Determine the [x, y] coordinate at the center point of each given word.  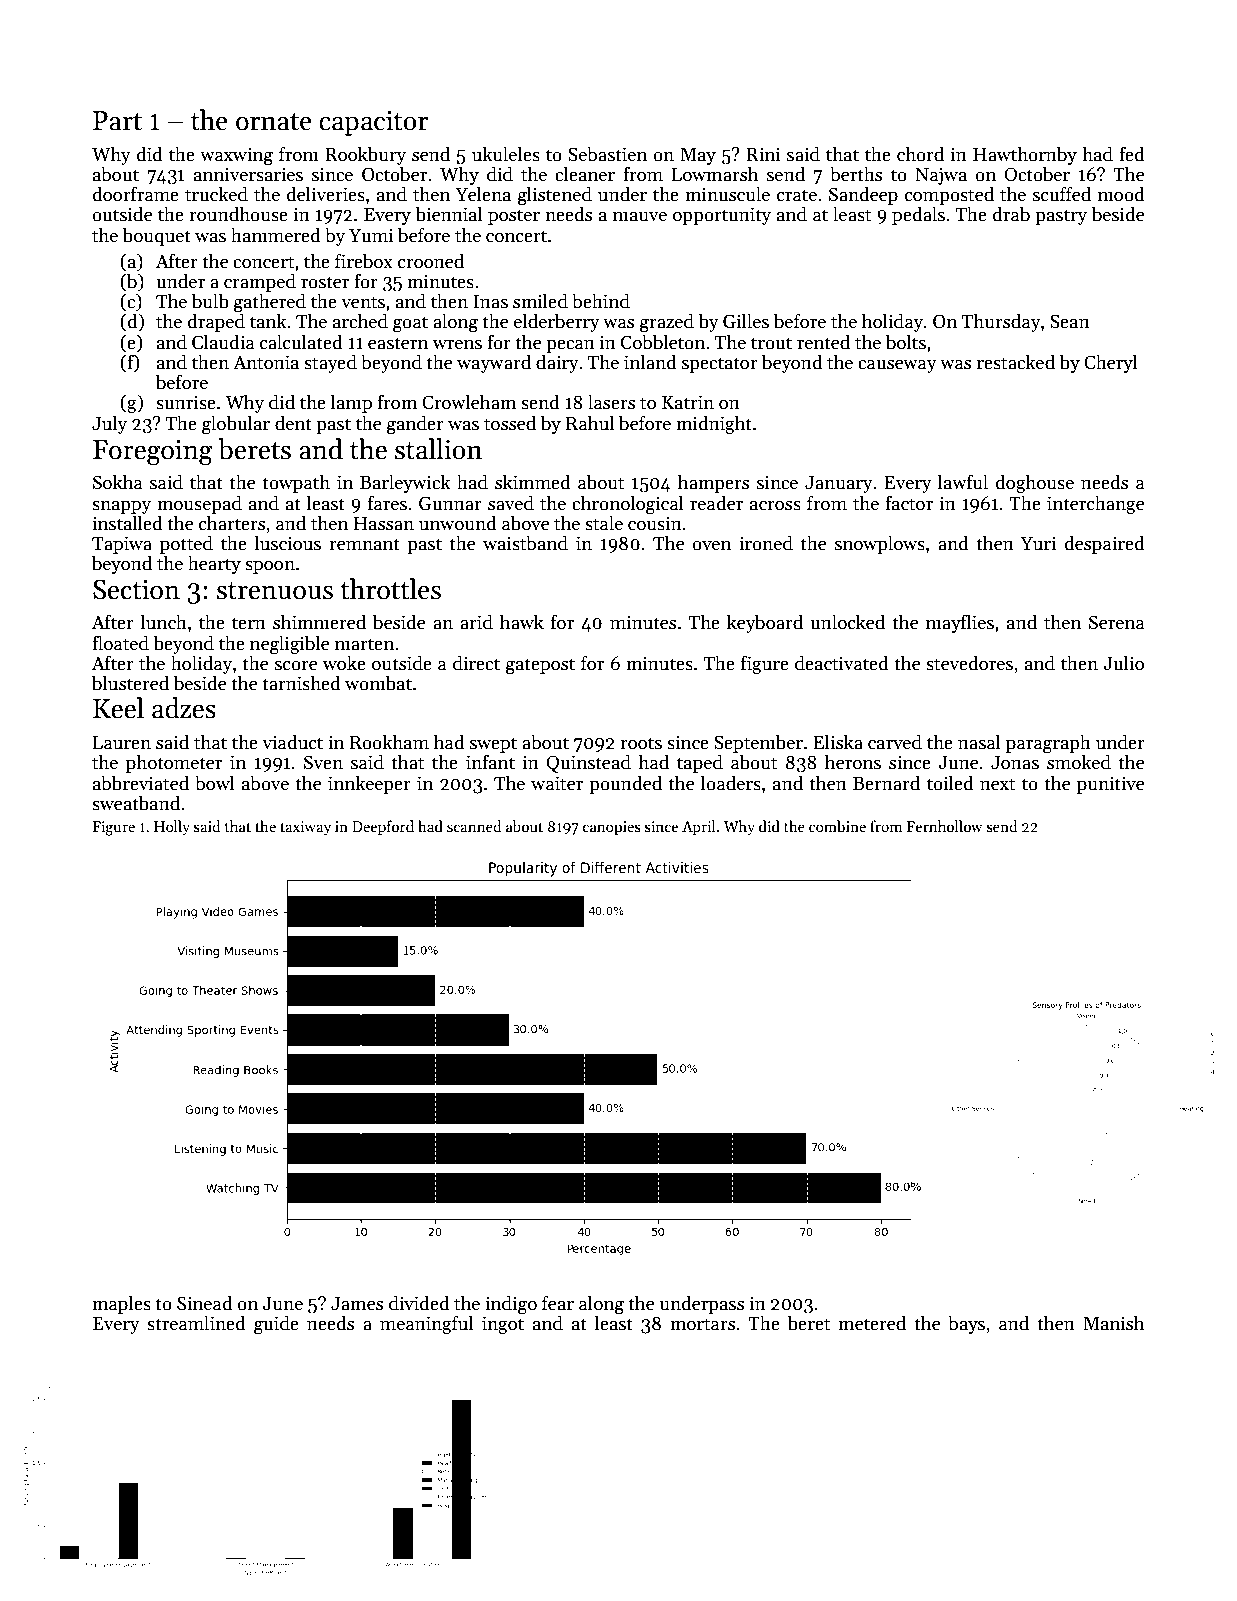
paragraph [1048, 744]
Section [136, 589]
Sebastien [607, 154]
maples [121, 1304]
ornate [274, 122]
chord [920, 154]
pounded [625, 784]
